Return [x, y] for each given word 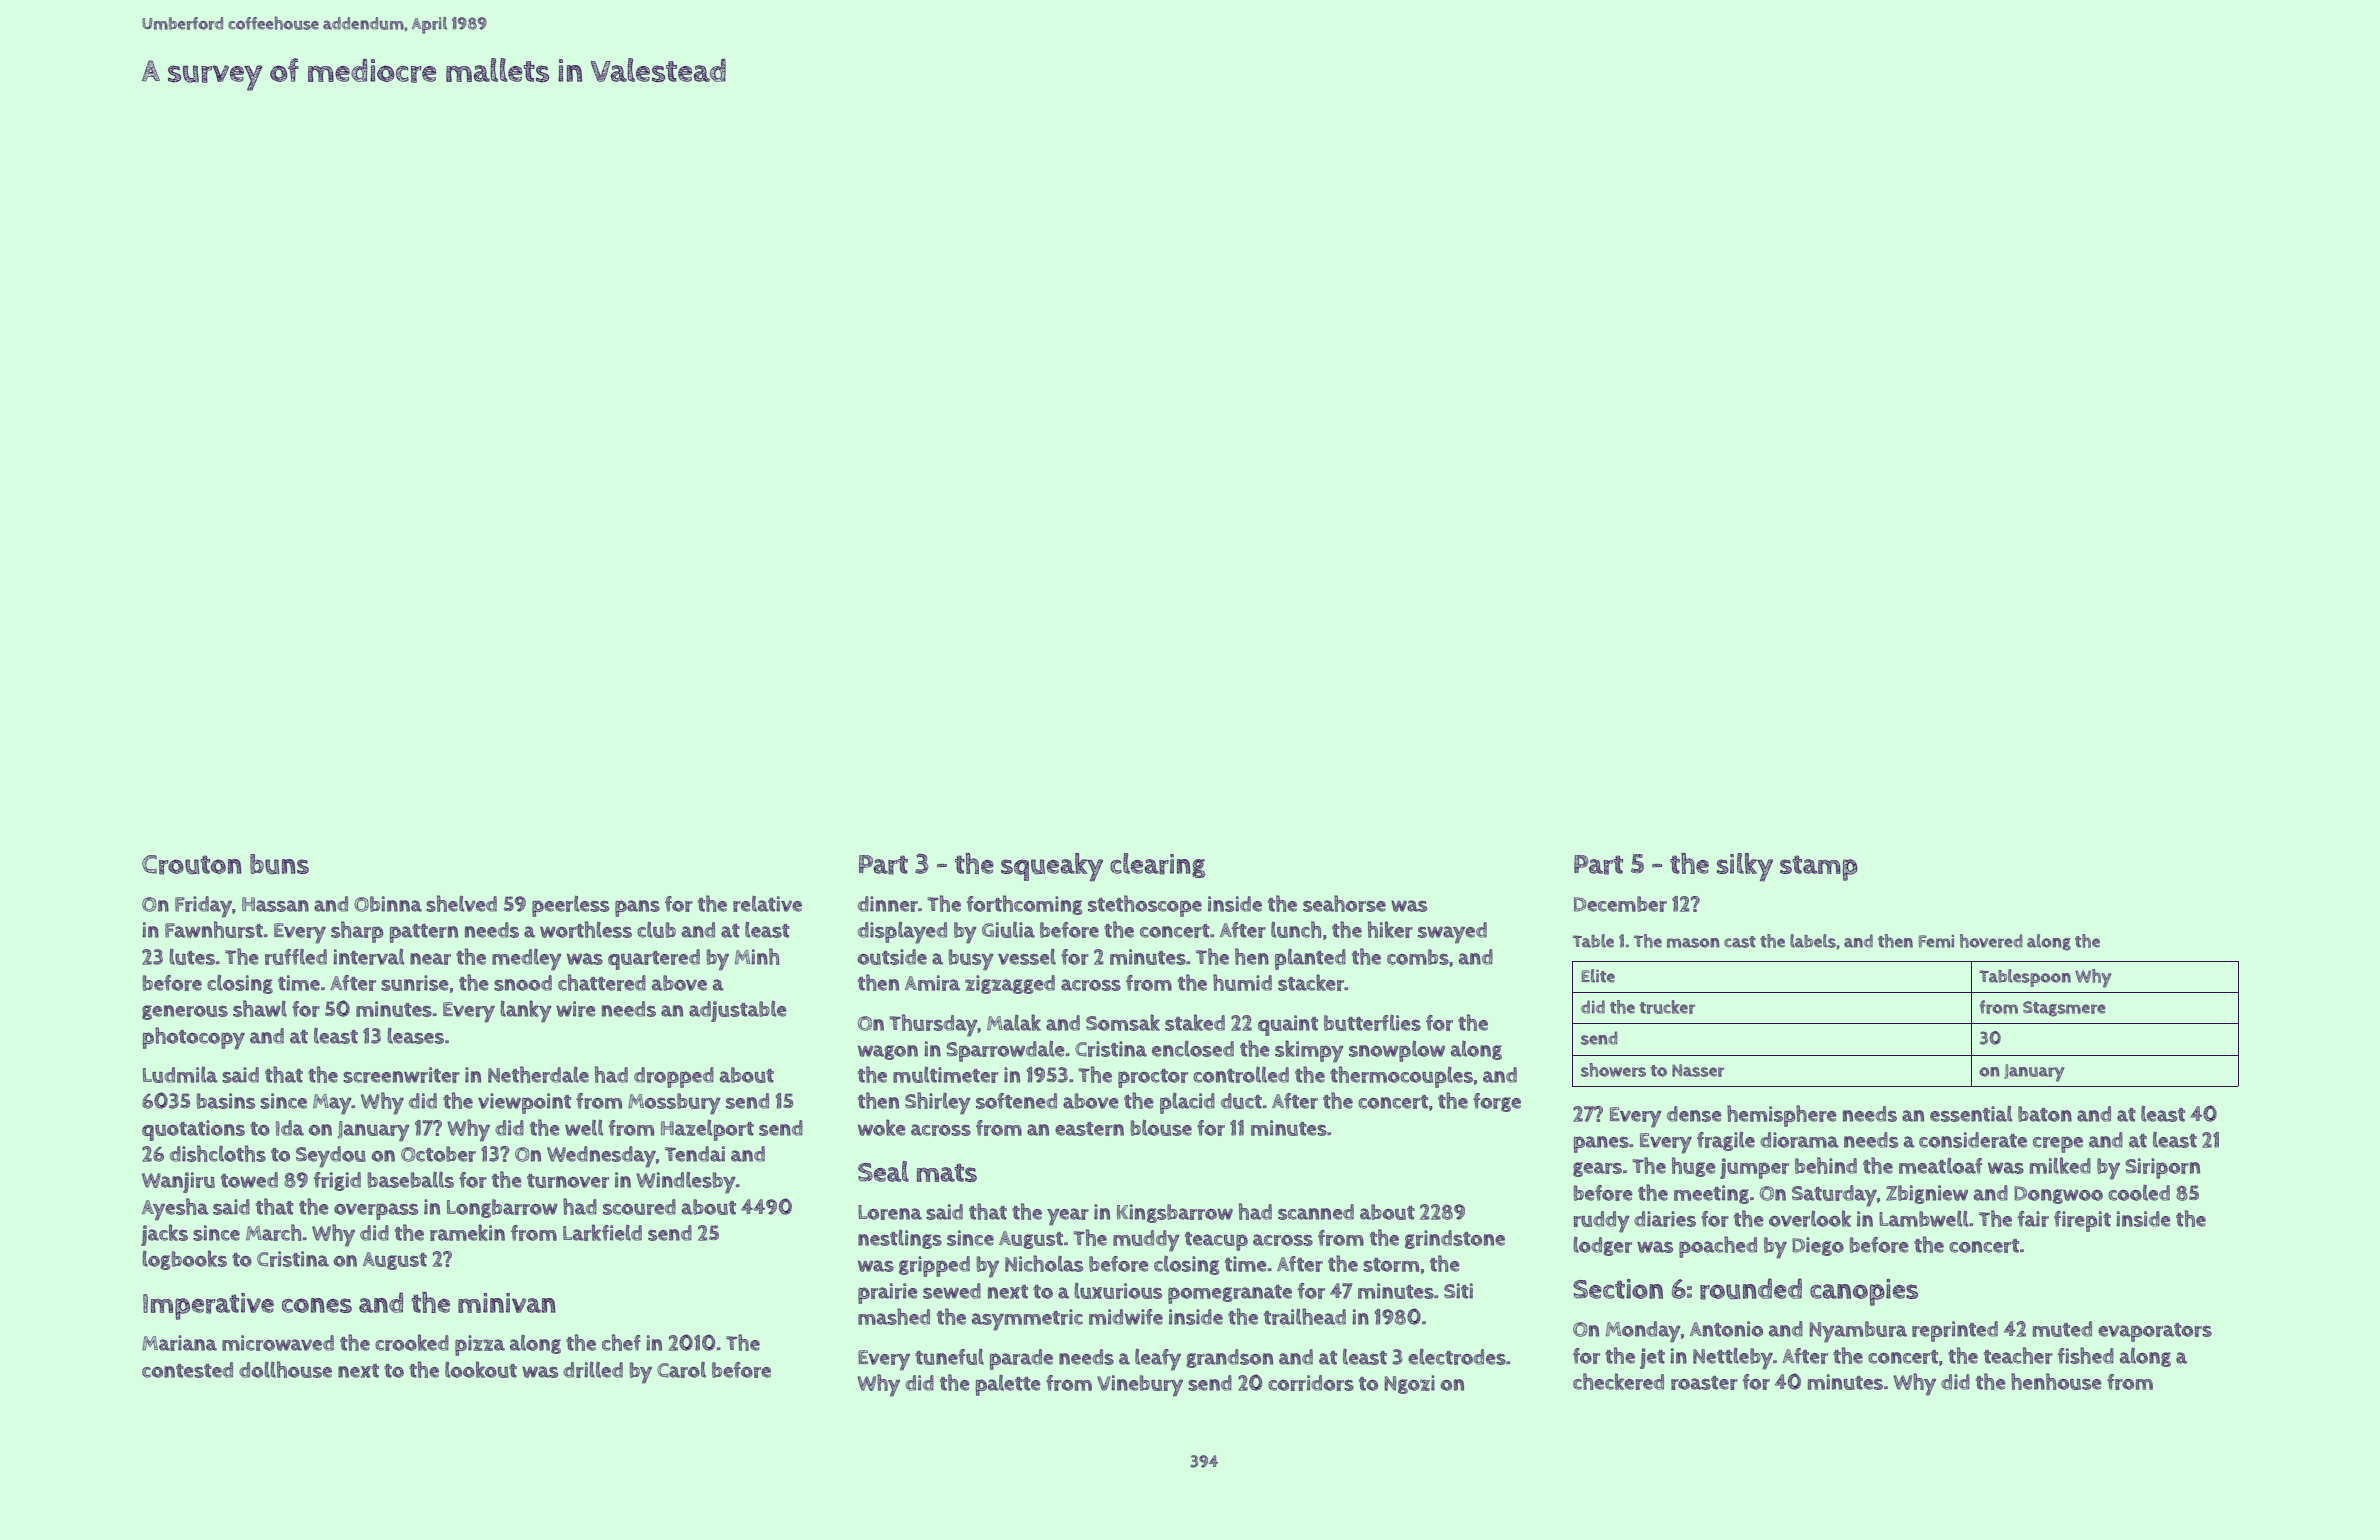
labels [1813, 941]
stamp [1819, 868]
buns [279, 864]
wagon [888, 1052]
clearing [1157, 865]
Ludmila [180, 1074]
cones [317, 1305]
